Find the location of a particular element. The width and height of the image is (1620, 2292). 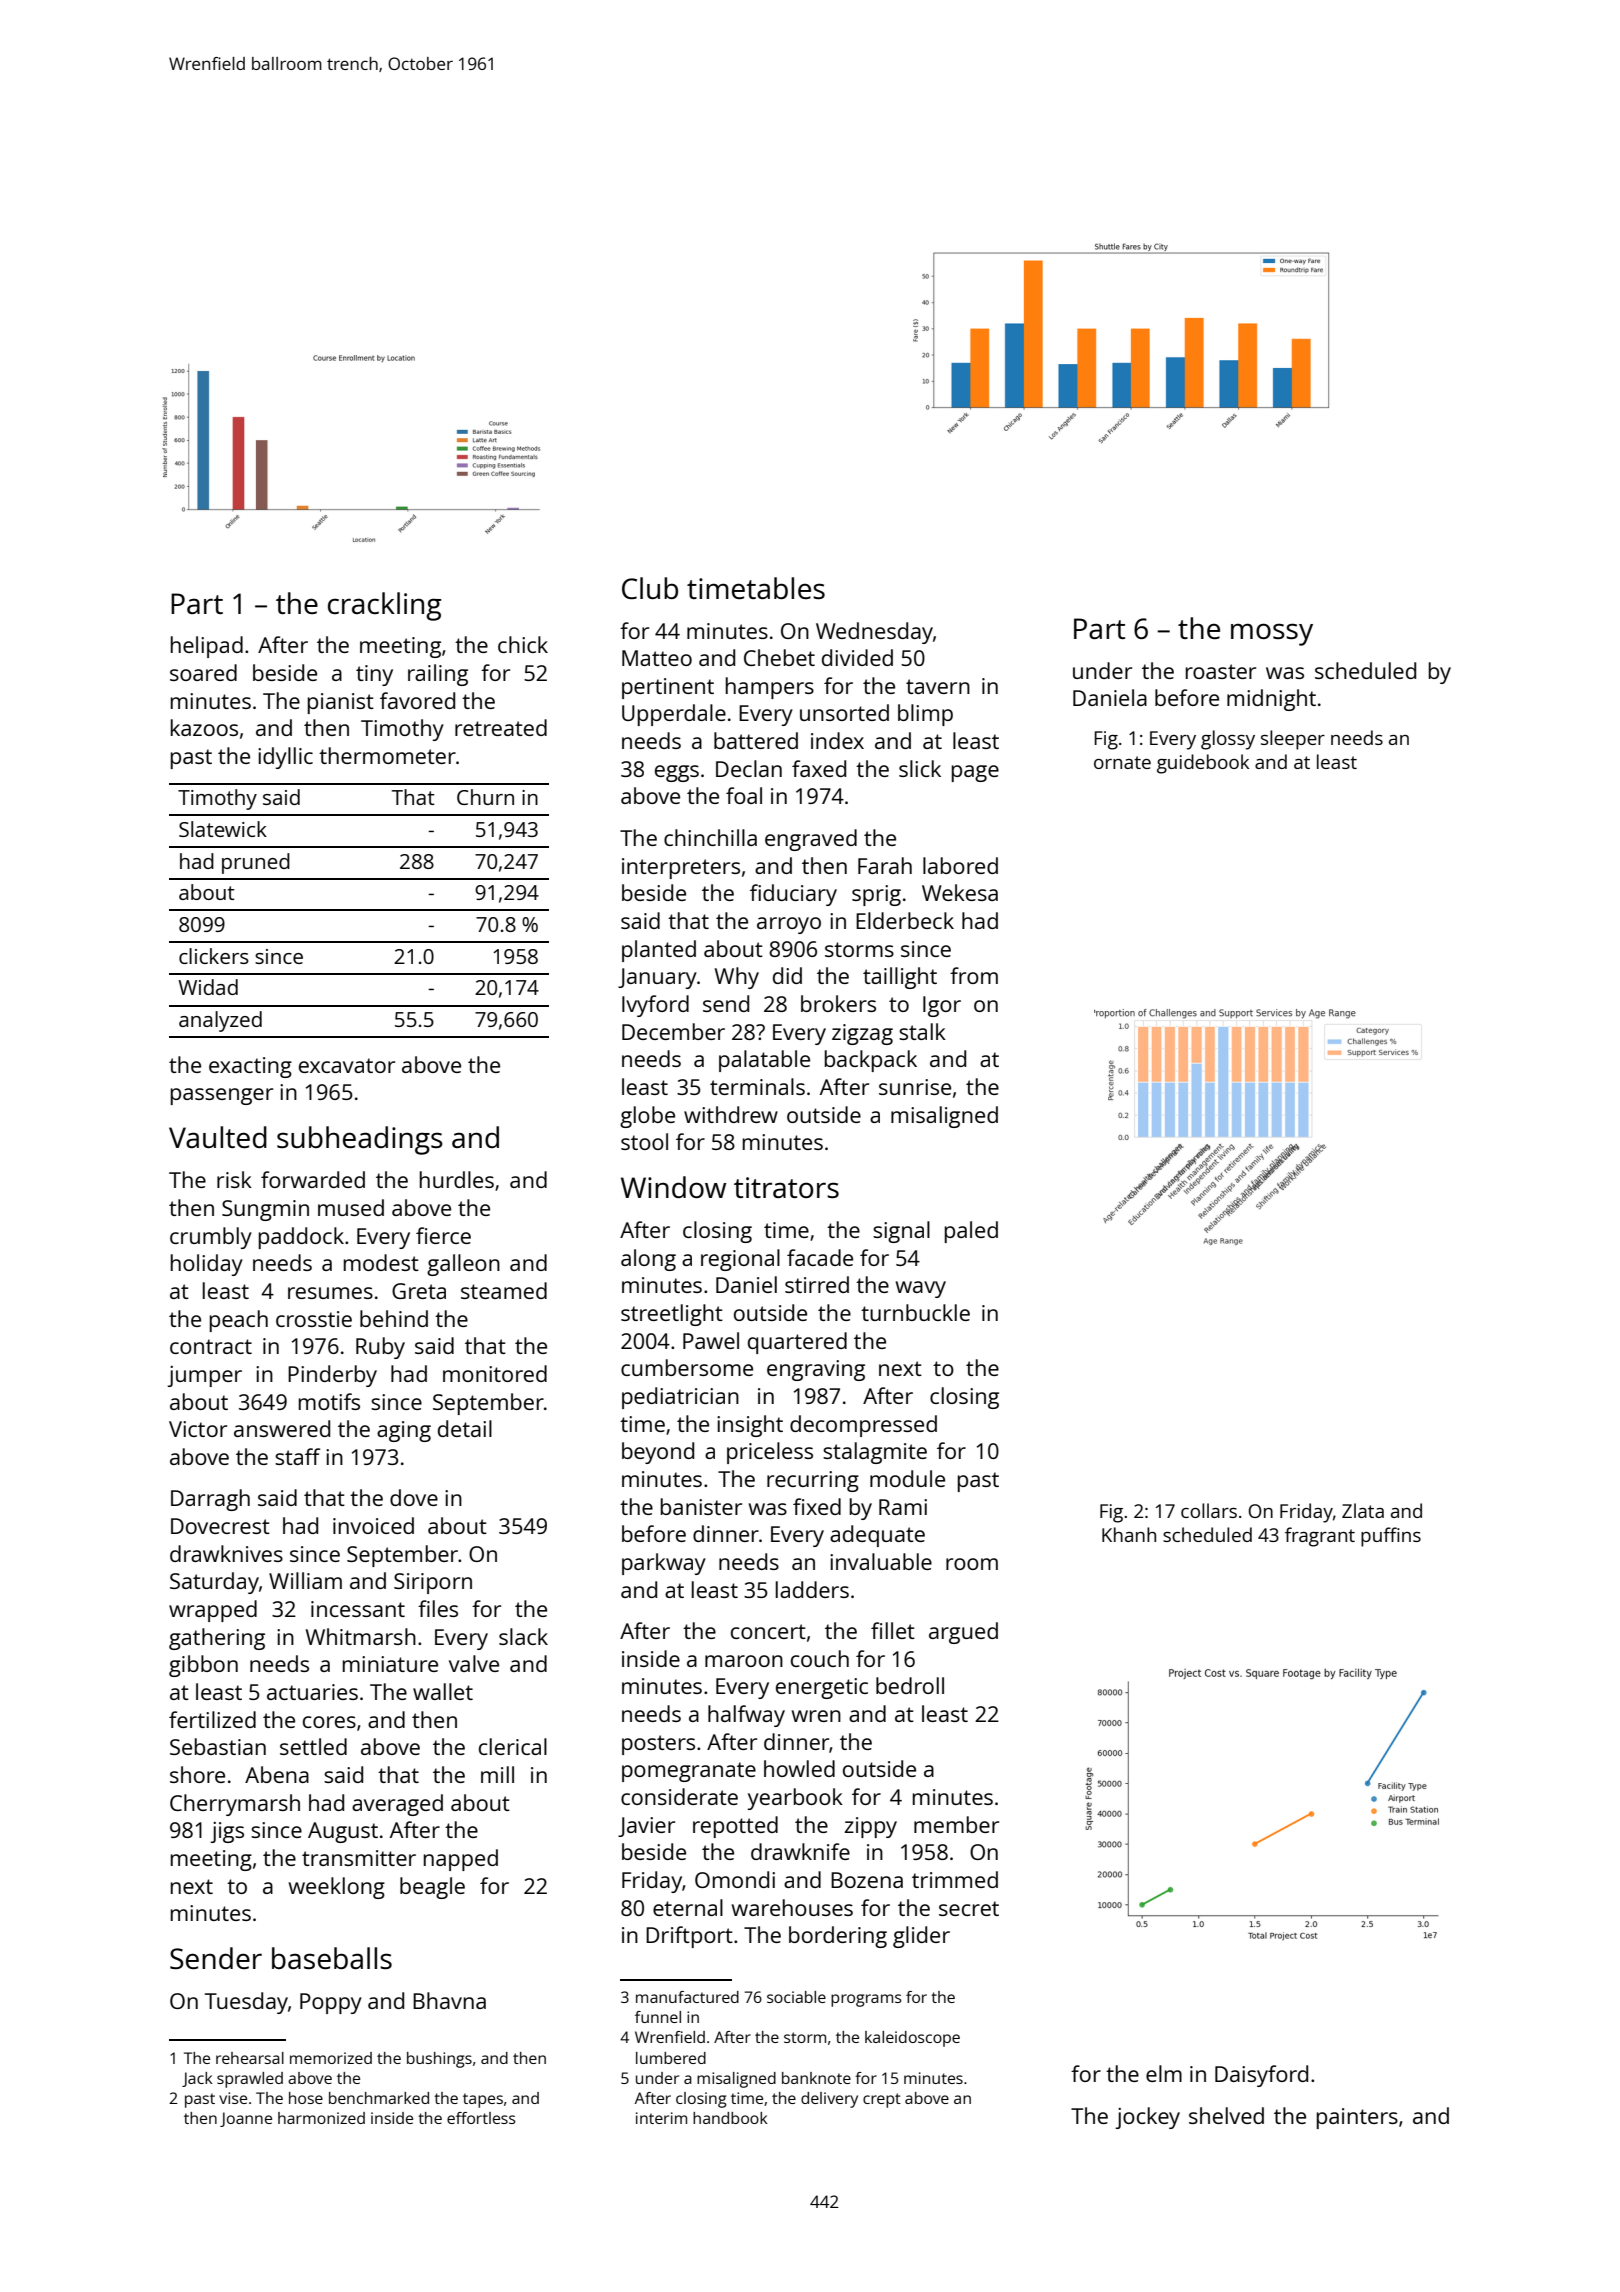

paddock is located at coordinates (301, 1238).
